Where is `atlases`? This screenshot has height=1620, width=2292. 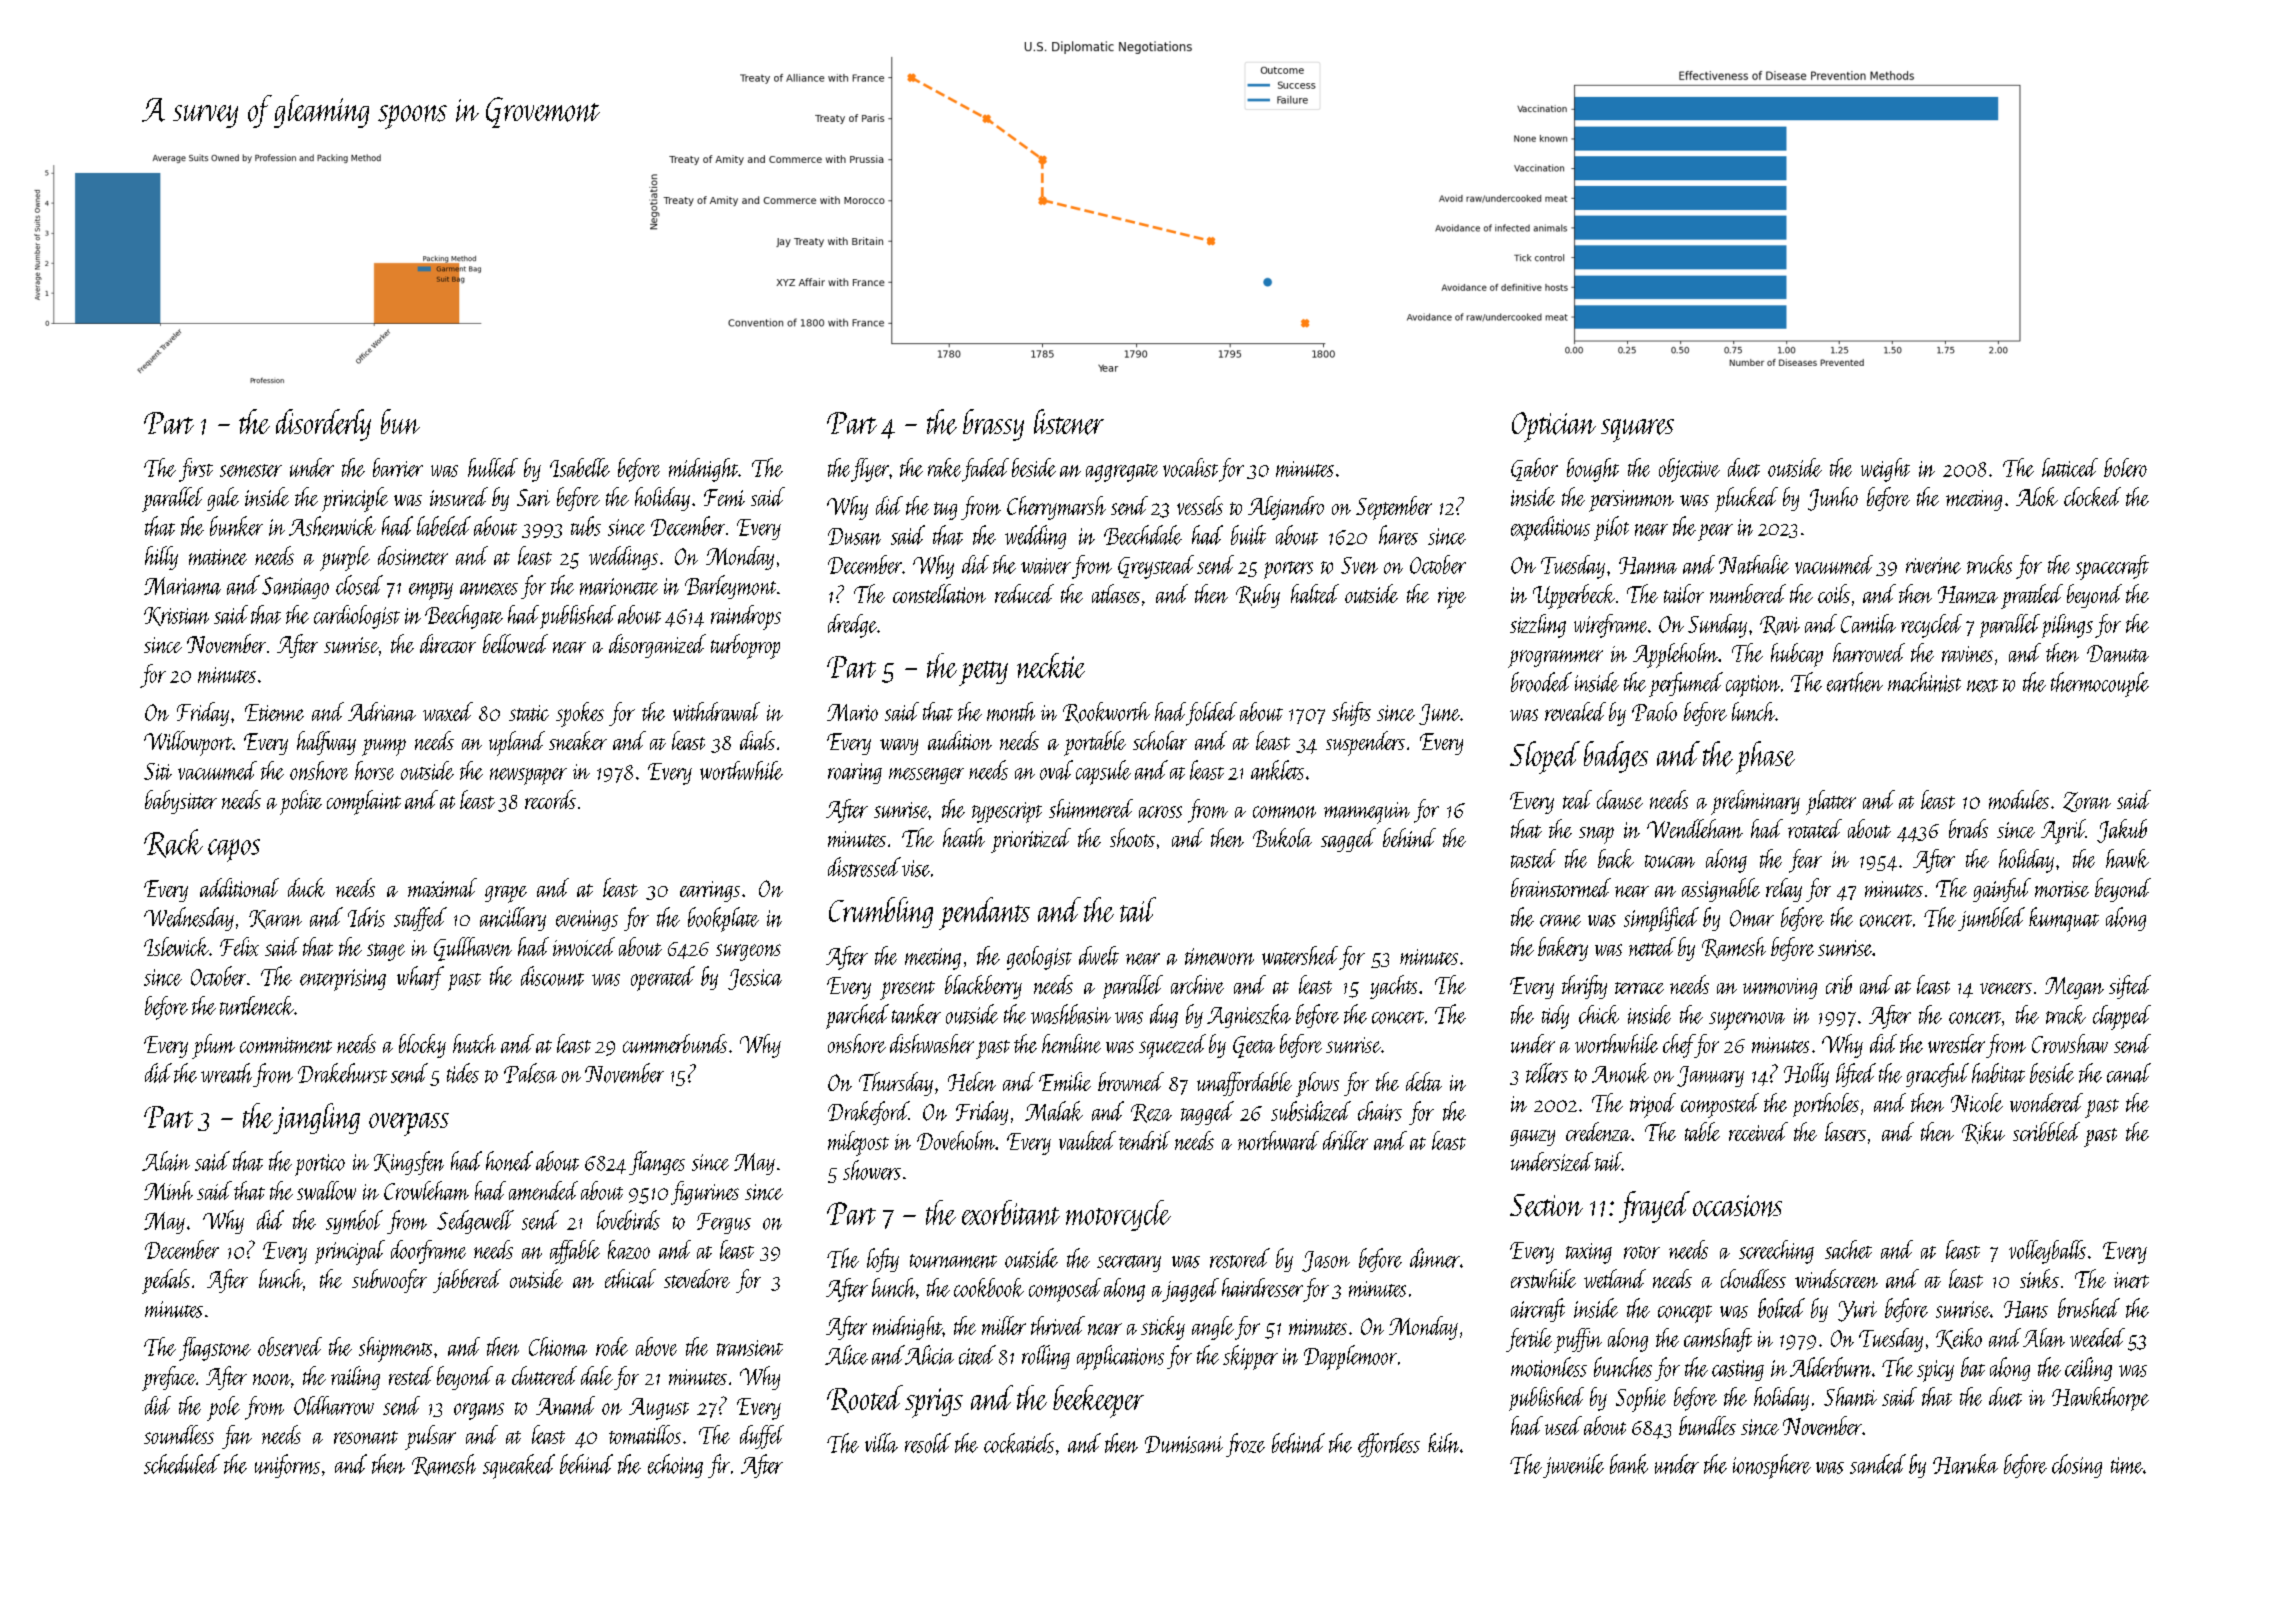 atlases is located at coordinates (1116, 593).
